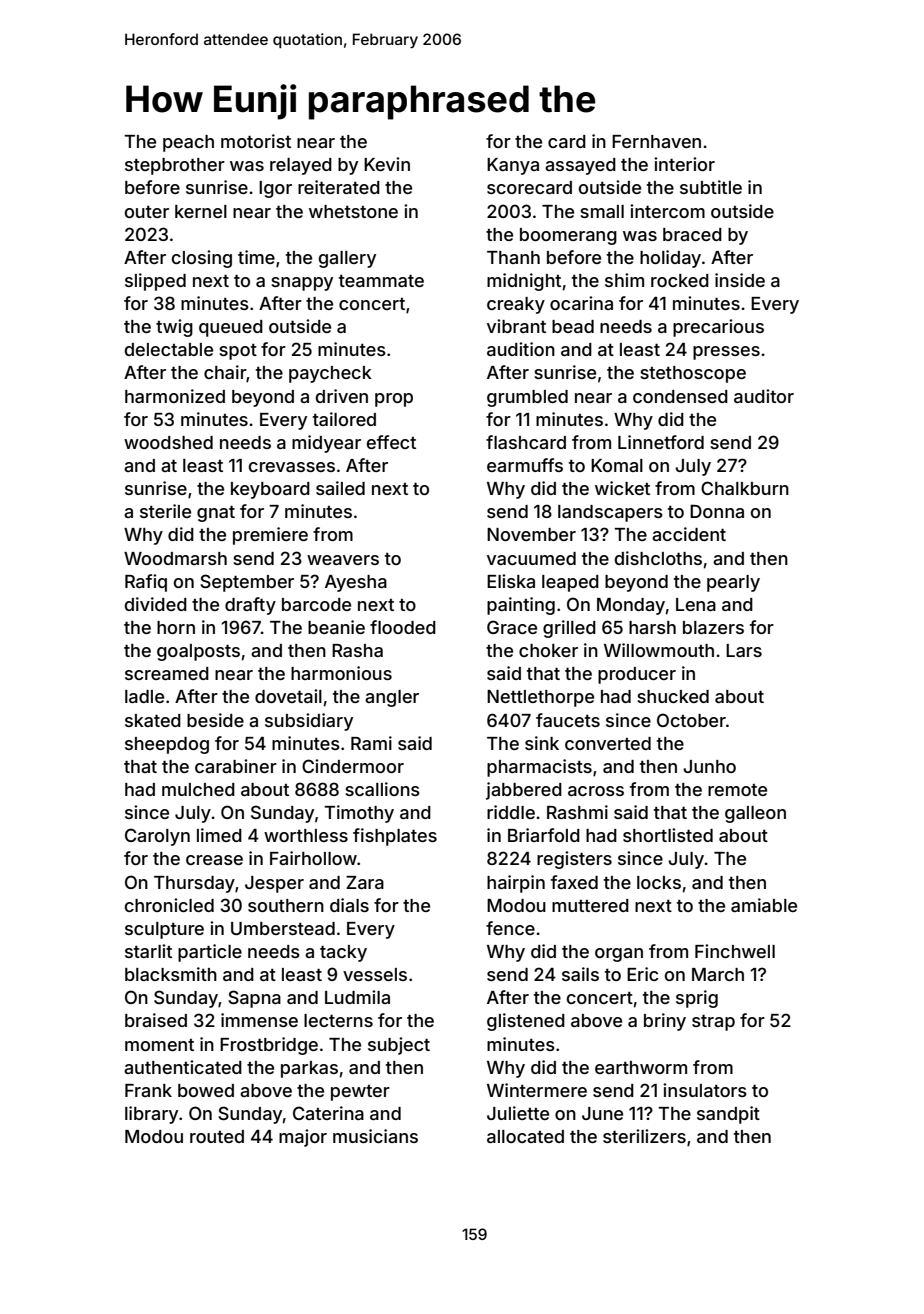 Image resolution: width=924 pixels, height=1314 pixels. Describe the element at coordinates (156, 604) in the page. I see `divided` at that location.
